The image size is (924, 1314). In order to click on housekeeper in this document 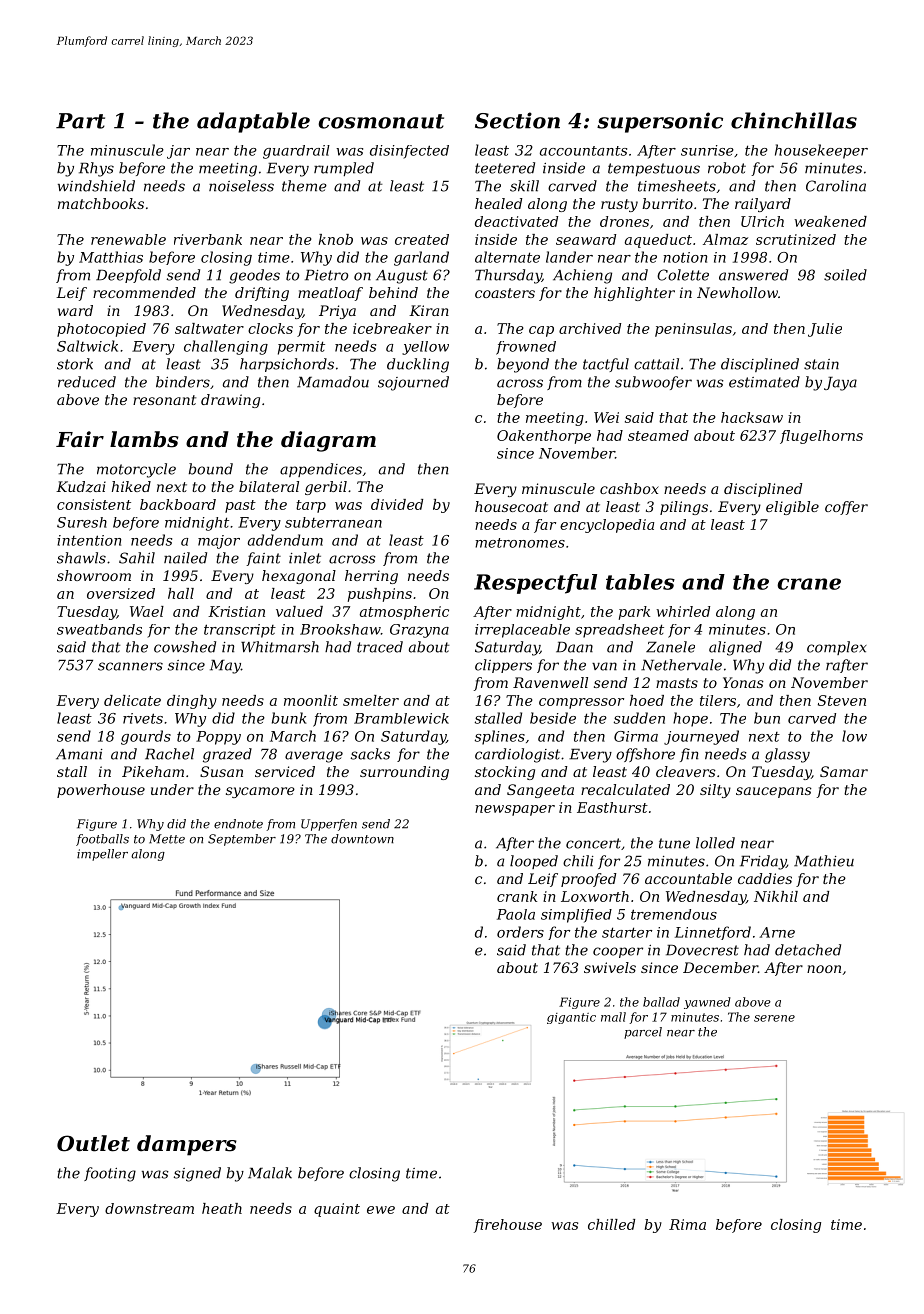, I will do `click(821, 151)`.
